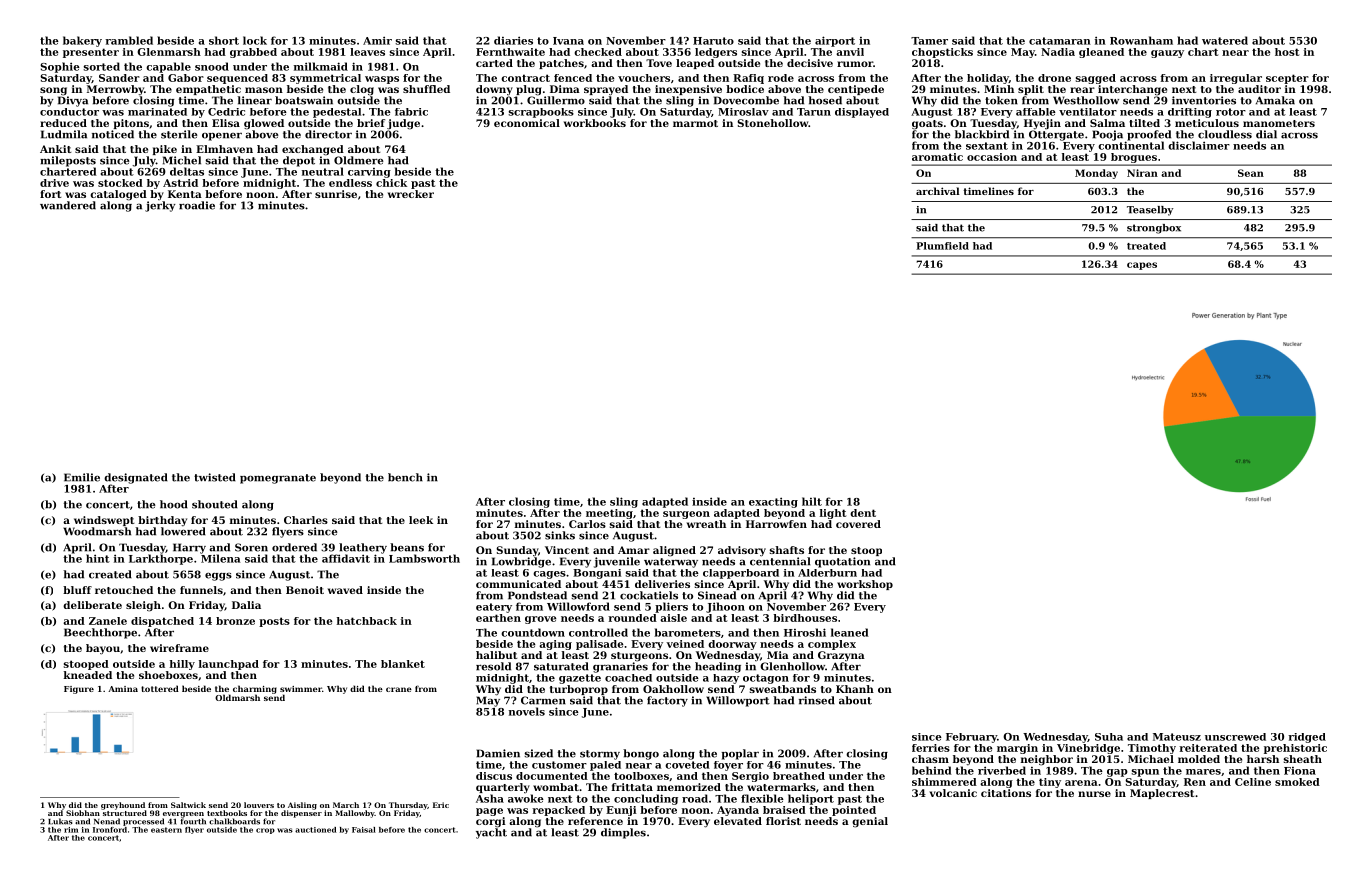 The height and width of the image is (887, 1372). What do you see at coordinates (863, 513) in the image?
I see `dent` at bounding box center [863, 513].
